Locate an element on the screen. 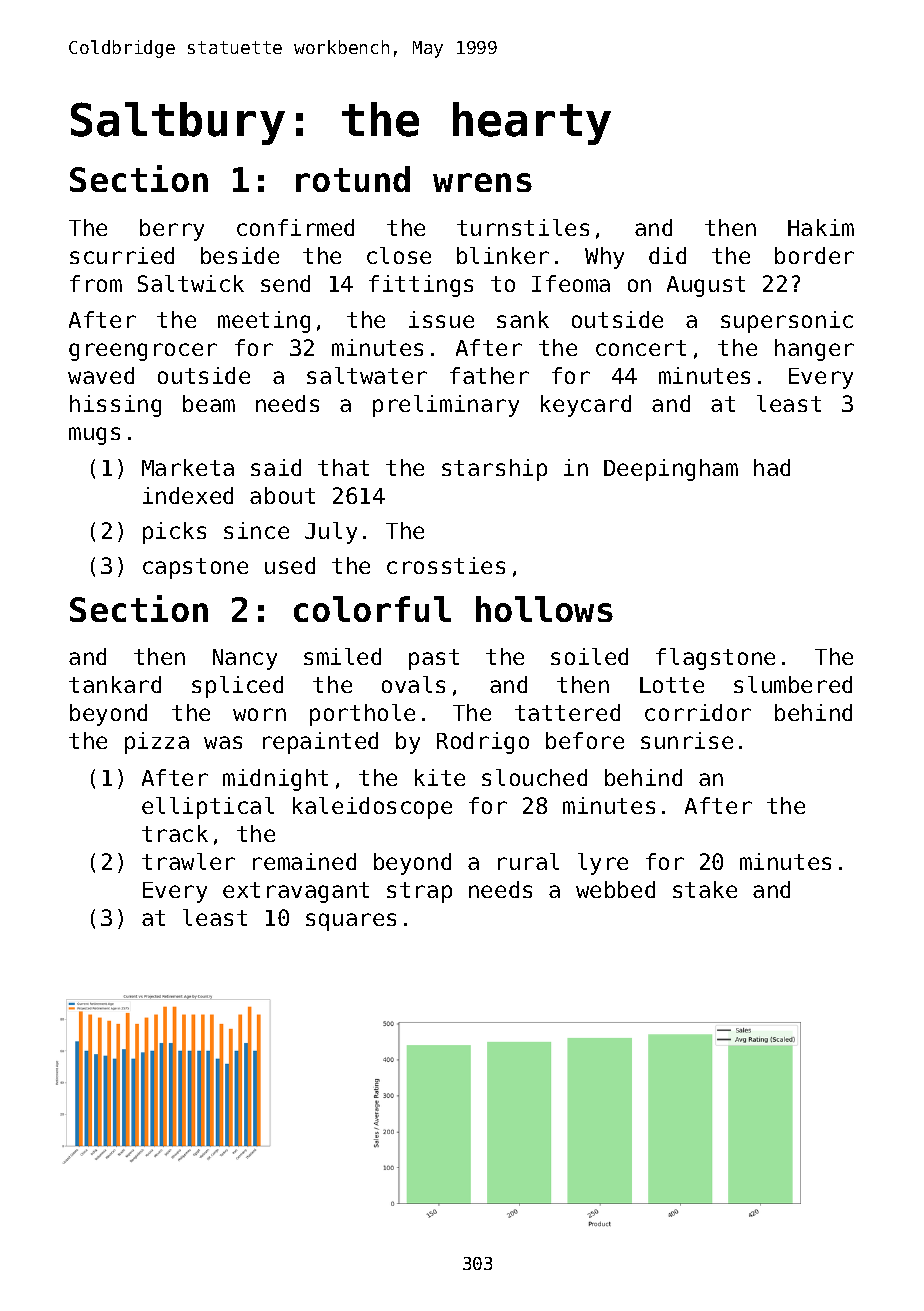  rotund is located at coordinates (353, 179).
